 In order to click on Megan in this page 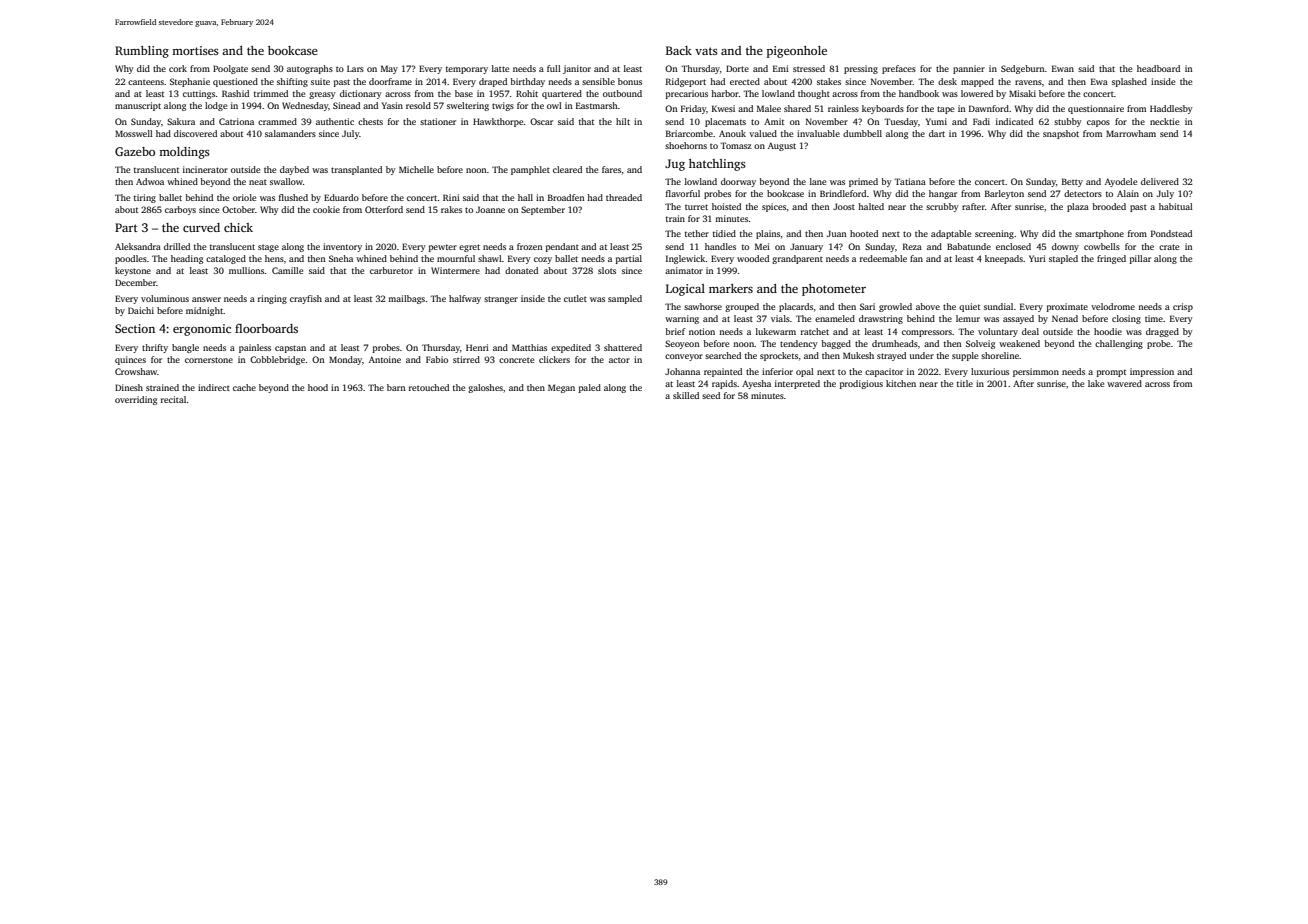, I will do `click(561, 388)`.
